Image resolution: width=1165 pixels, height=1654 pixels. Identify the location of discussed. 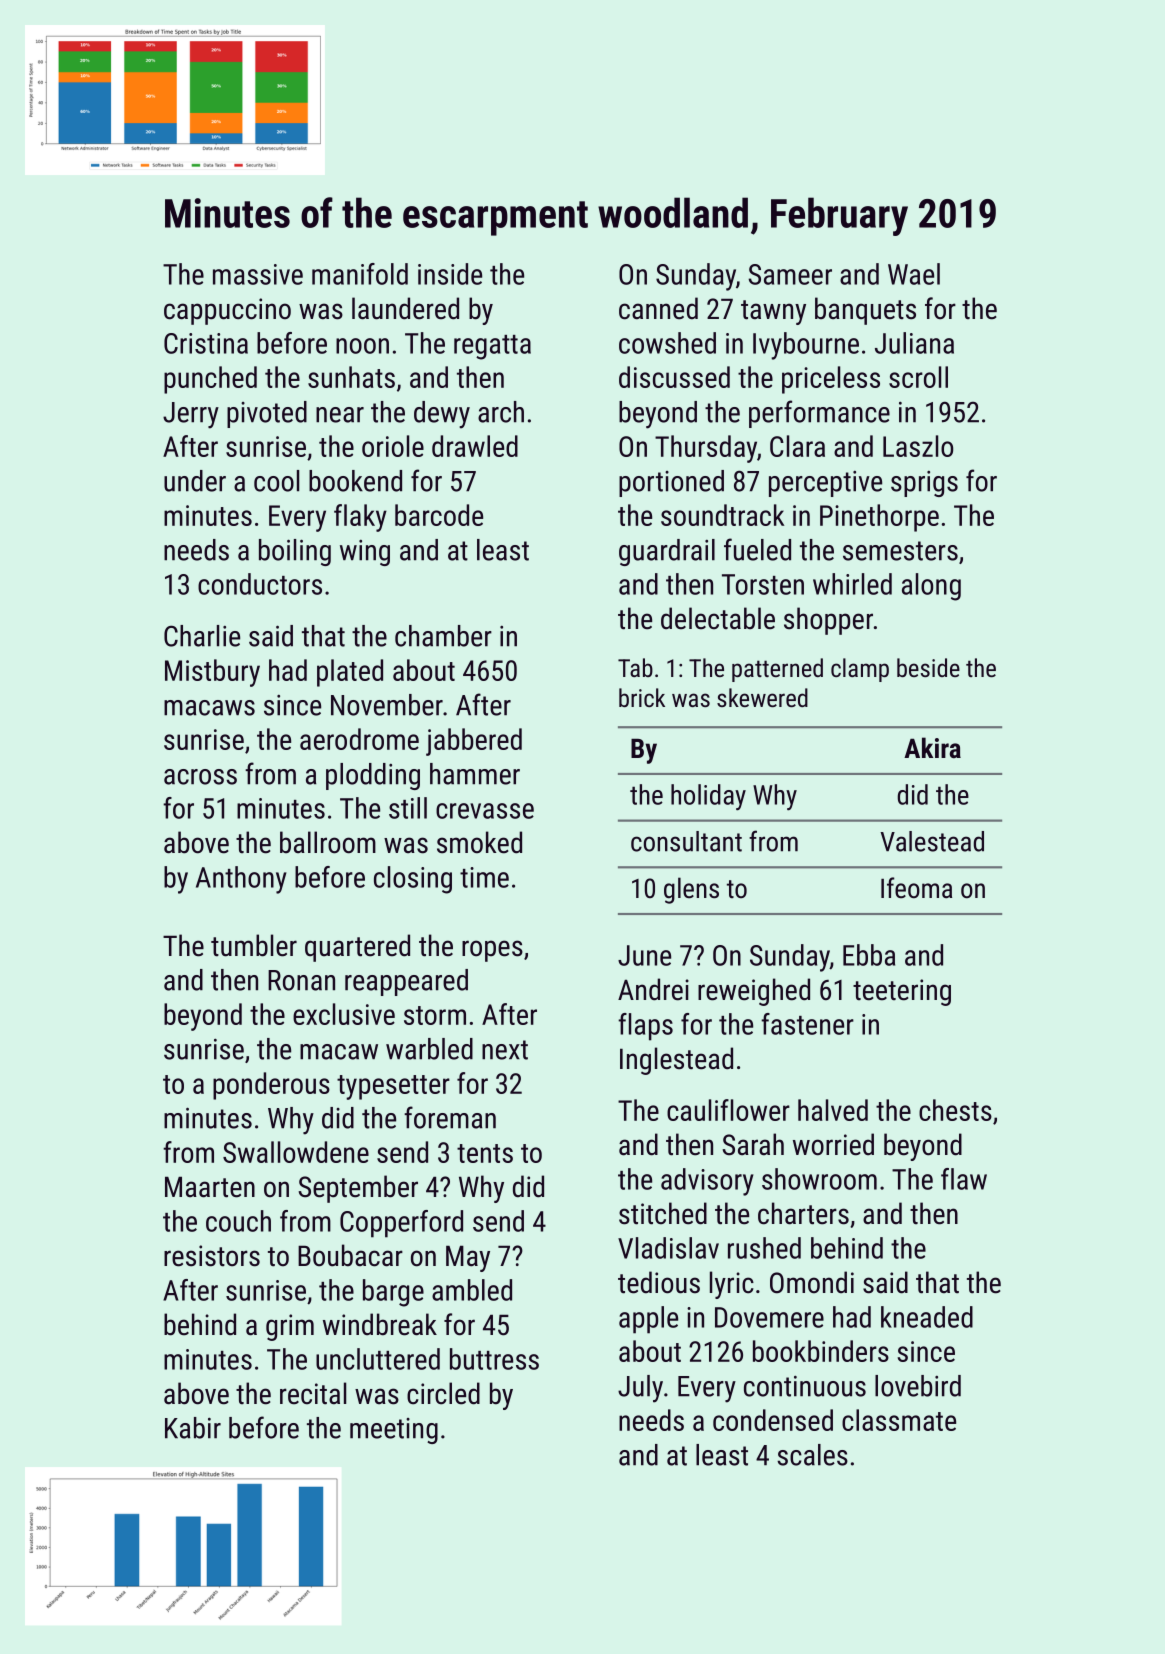
(674, 377).
